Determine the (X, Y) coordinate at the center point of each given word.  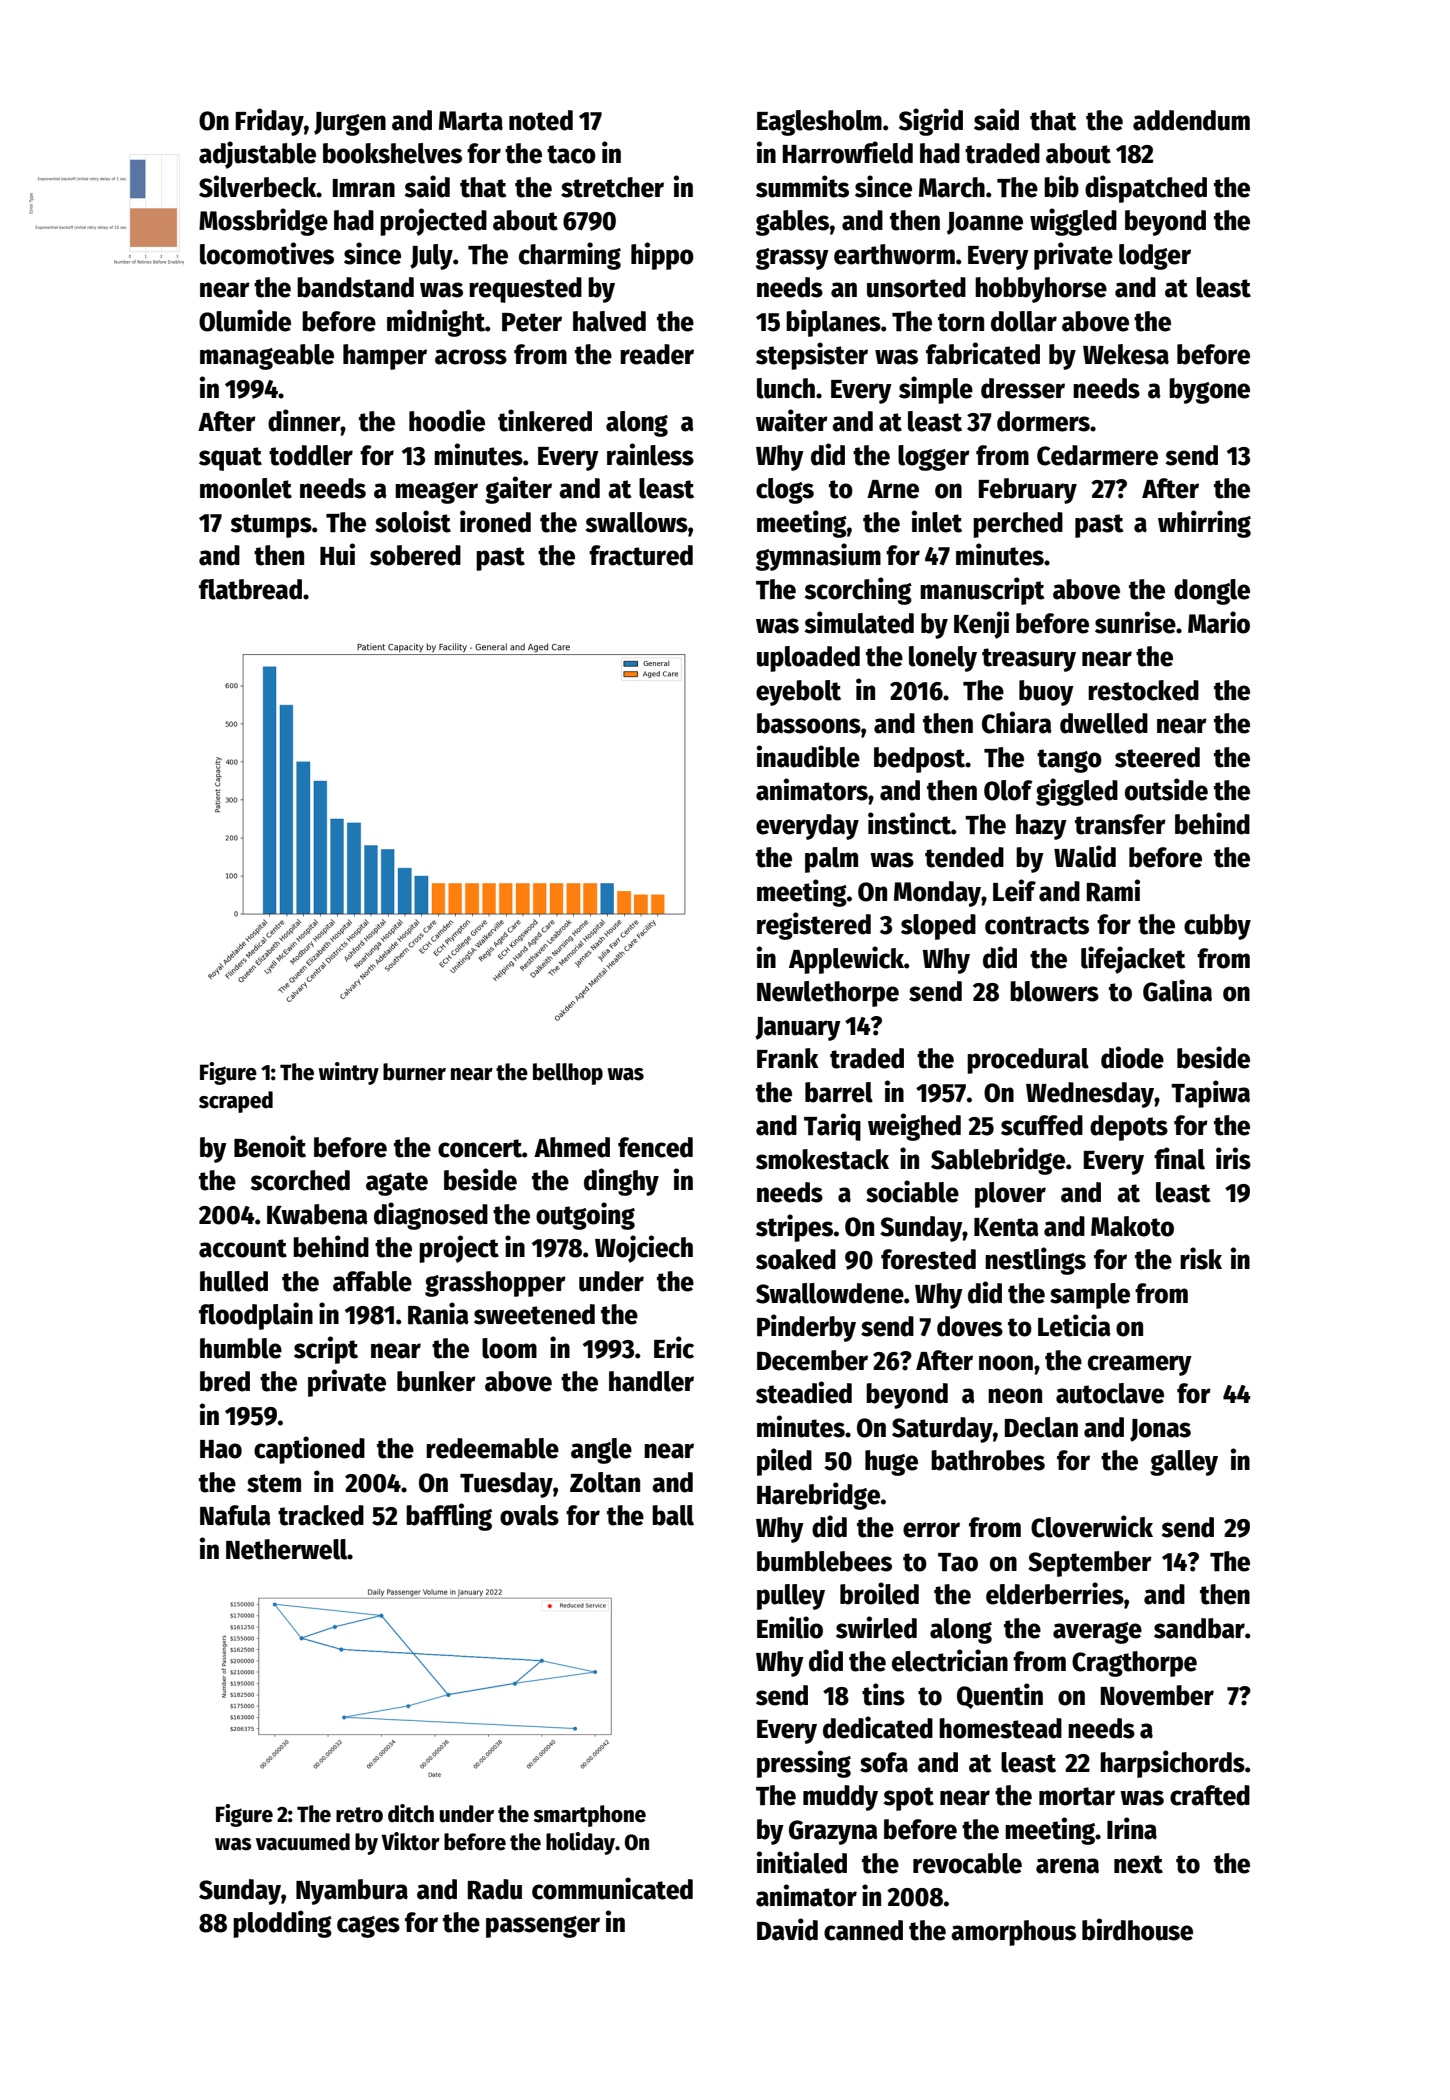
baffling (449, 1517)
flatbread (250, 589)
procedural (1028, 1061)
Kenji (981, 625)
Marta (471, 121)
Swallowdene (830, 1293)
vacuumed (303, 1842)
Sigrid (931, 122)
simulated (859, 622)
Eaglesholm (819, 123)
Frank (787, 1058)
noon (1006, 1363)
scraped (236, 1102)
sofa (884, 1762)
